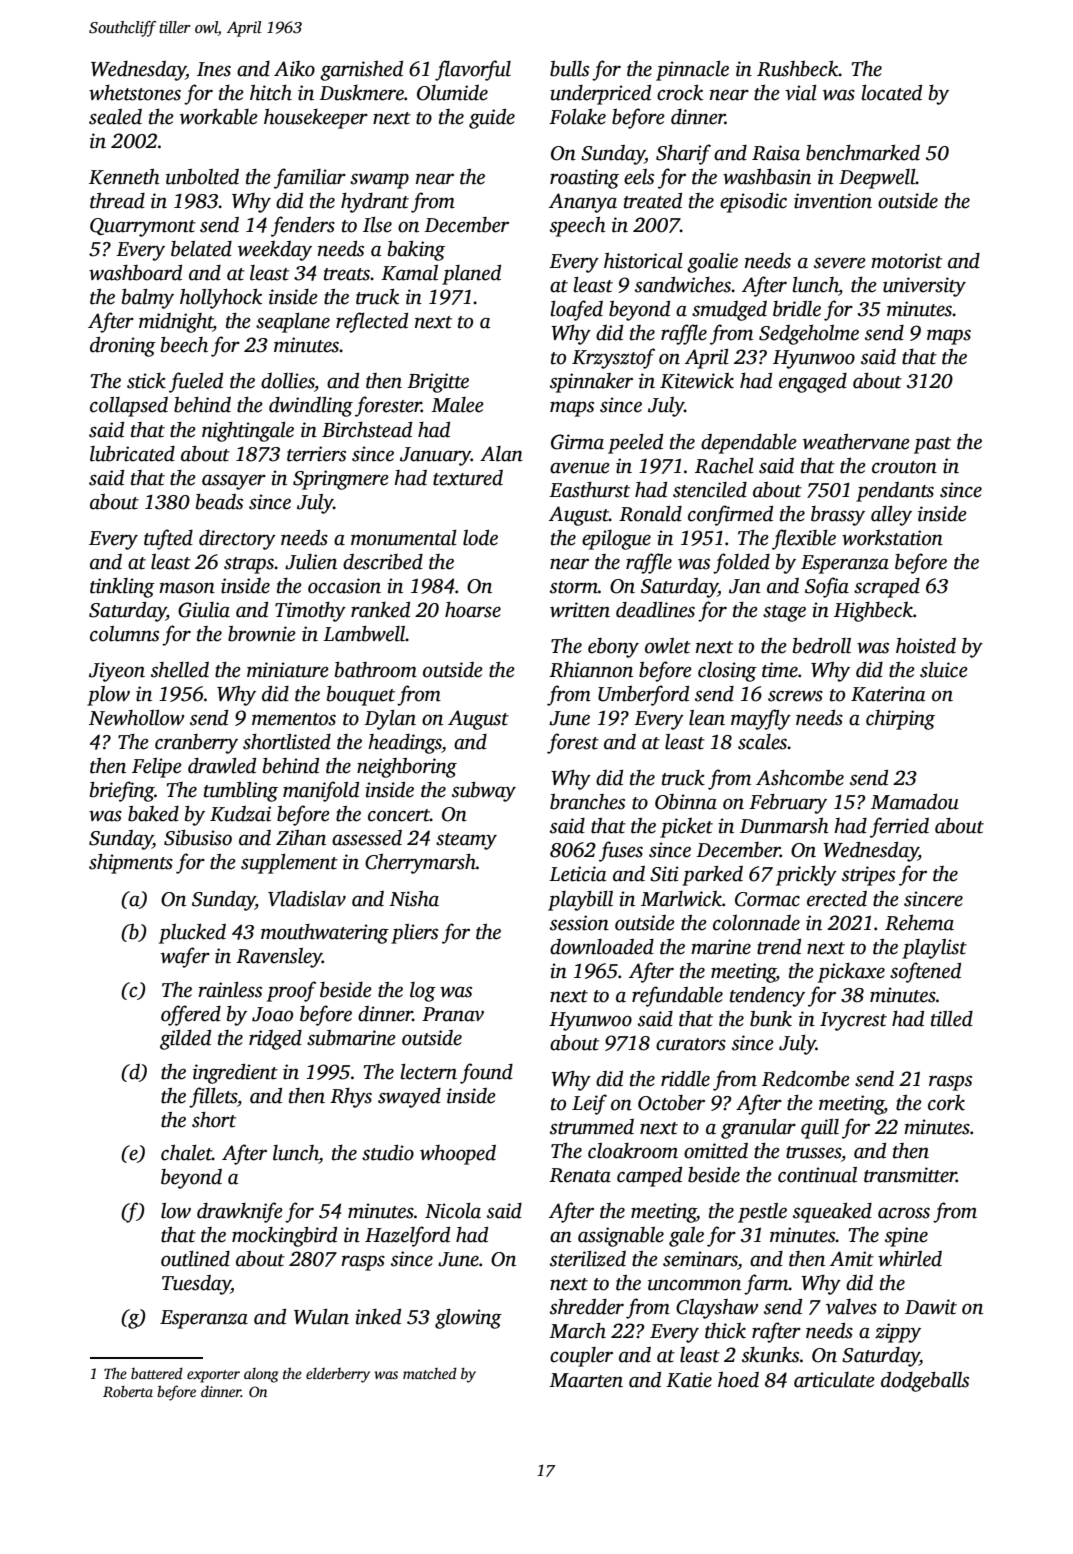 The width and height of the screenshot is (1073, 1554). I want to click on Rushbeck, so click(798, 69).
